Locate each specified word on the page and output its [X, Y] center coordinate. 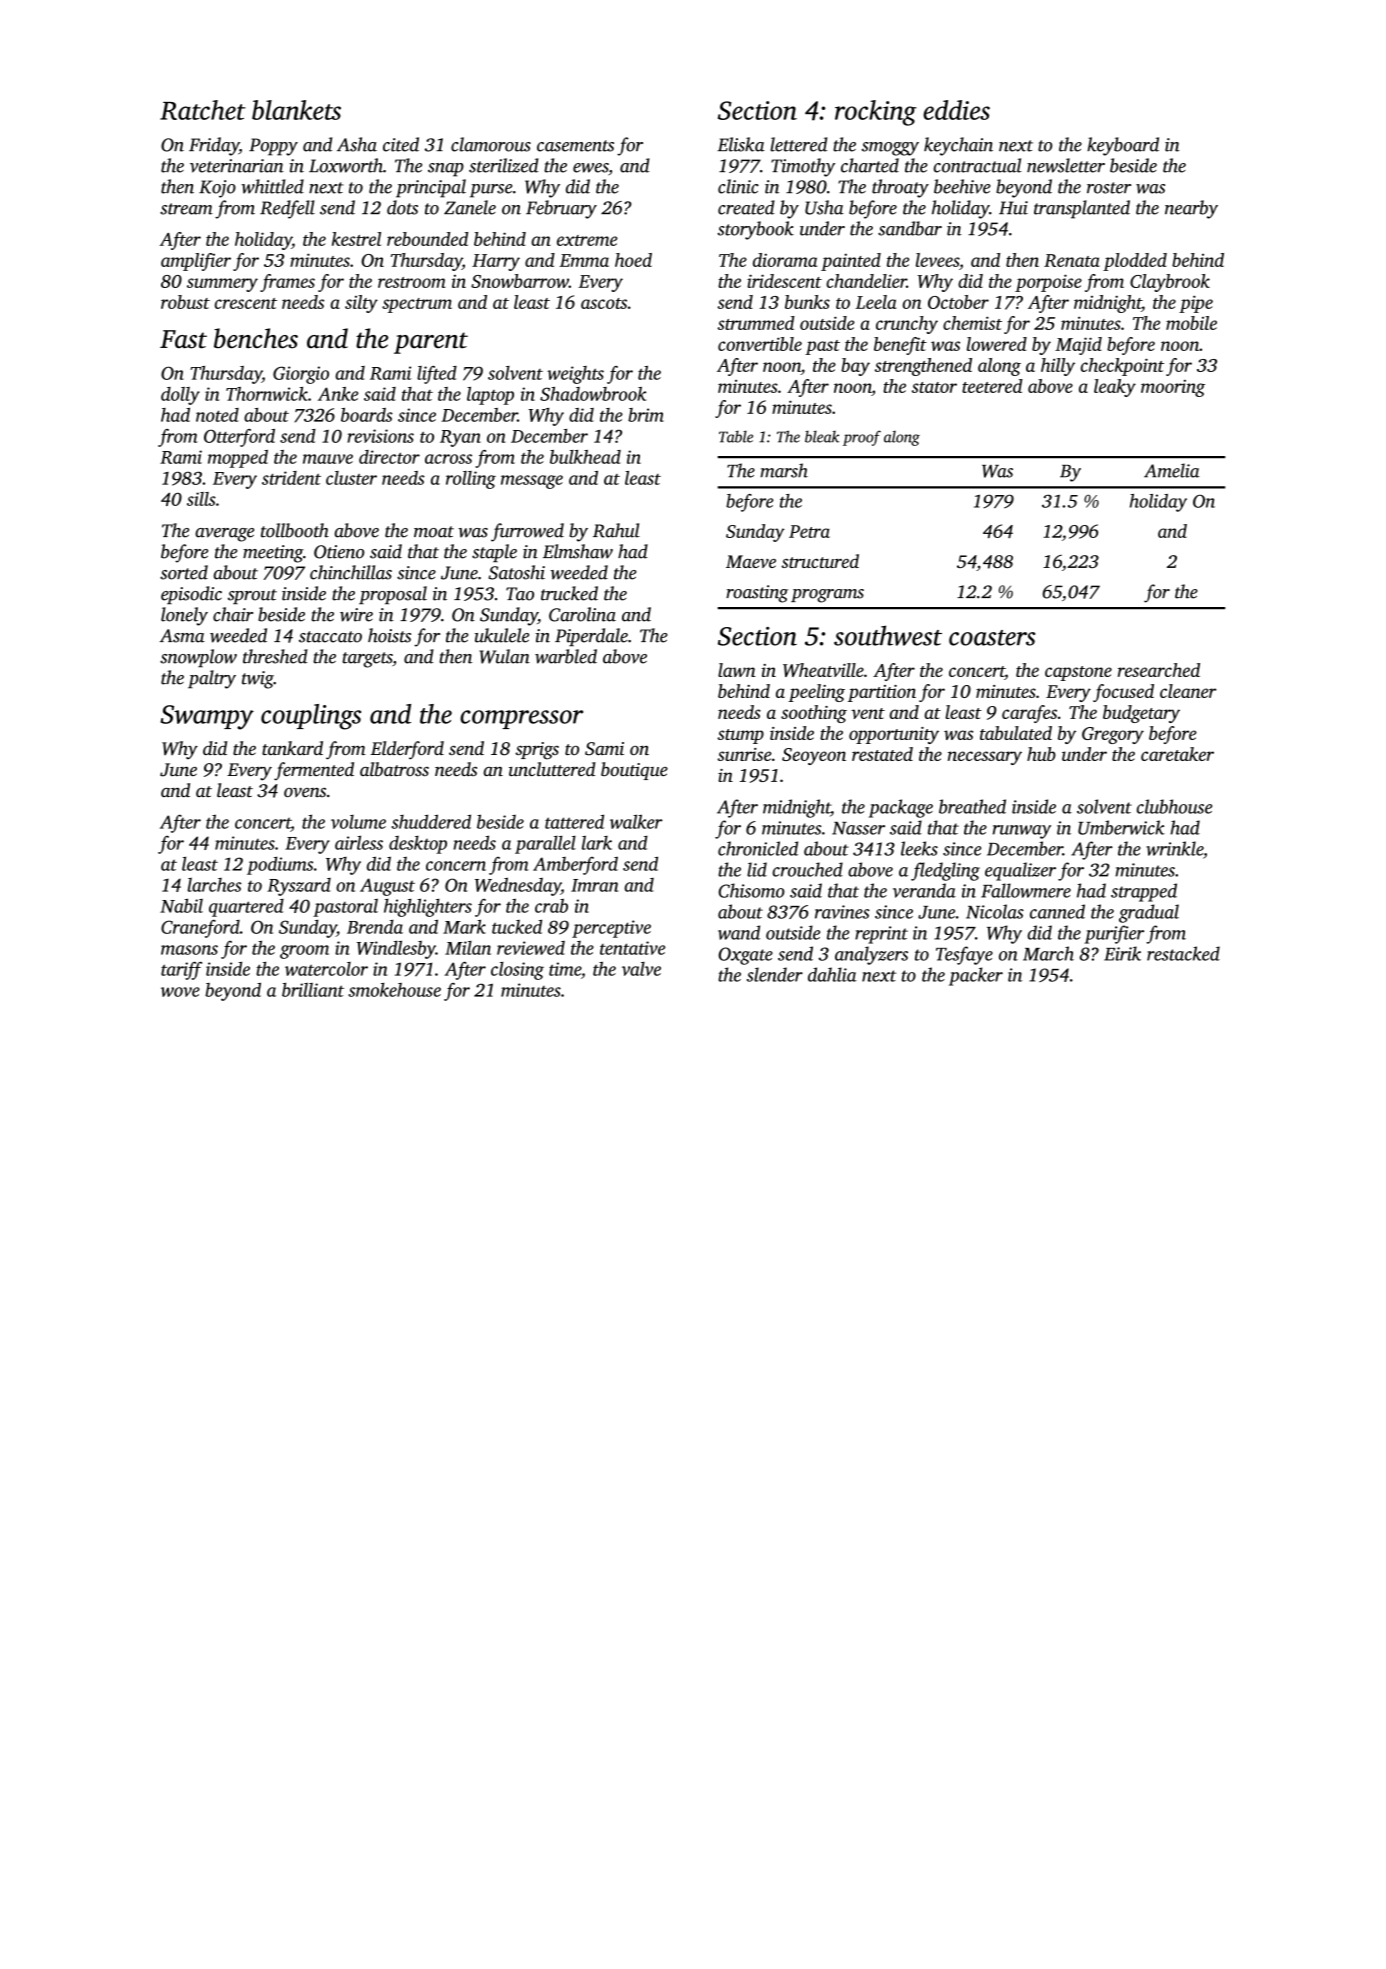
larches [215, 885]
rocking [876, 113]
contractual [978, 165]
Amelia [1172, 470]
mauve [328, 459]
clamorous [491, 144]
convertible [760, 344]
